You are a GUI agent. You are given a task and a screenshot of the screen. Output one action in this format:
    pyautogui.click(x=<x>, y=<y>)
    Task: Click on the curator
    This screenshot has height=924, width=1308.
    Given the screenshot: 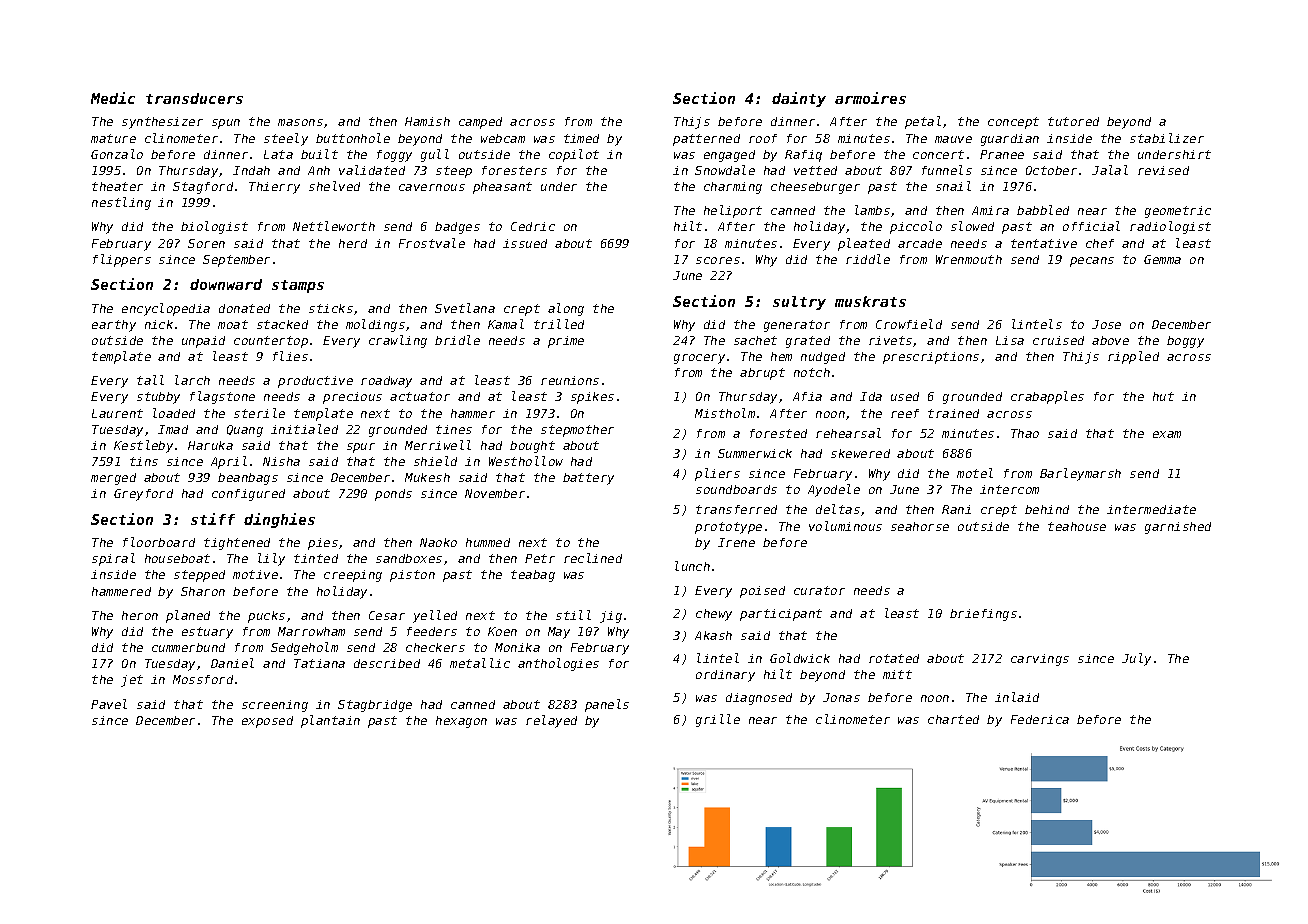 What is the action you would take?
    pyautogui.click(x=819, y=590)
